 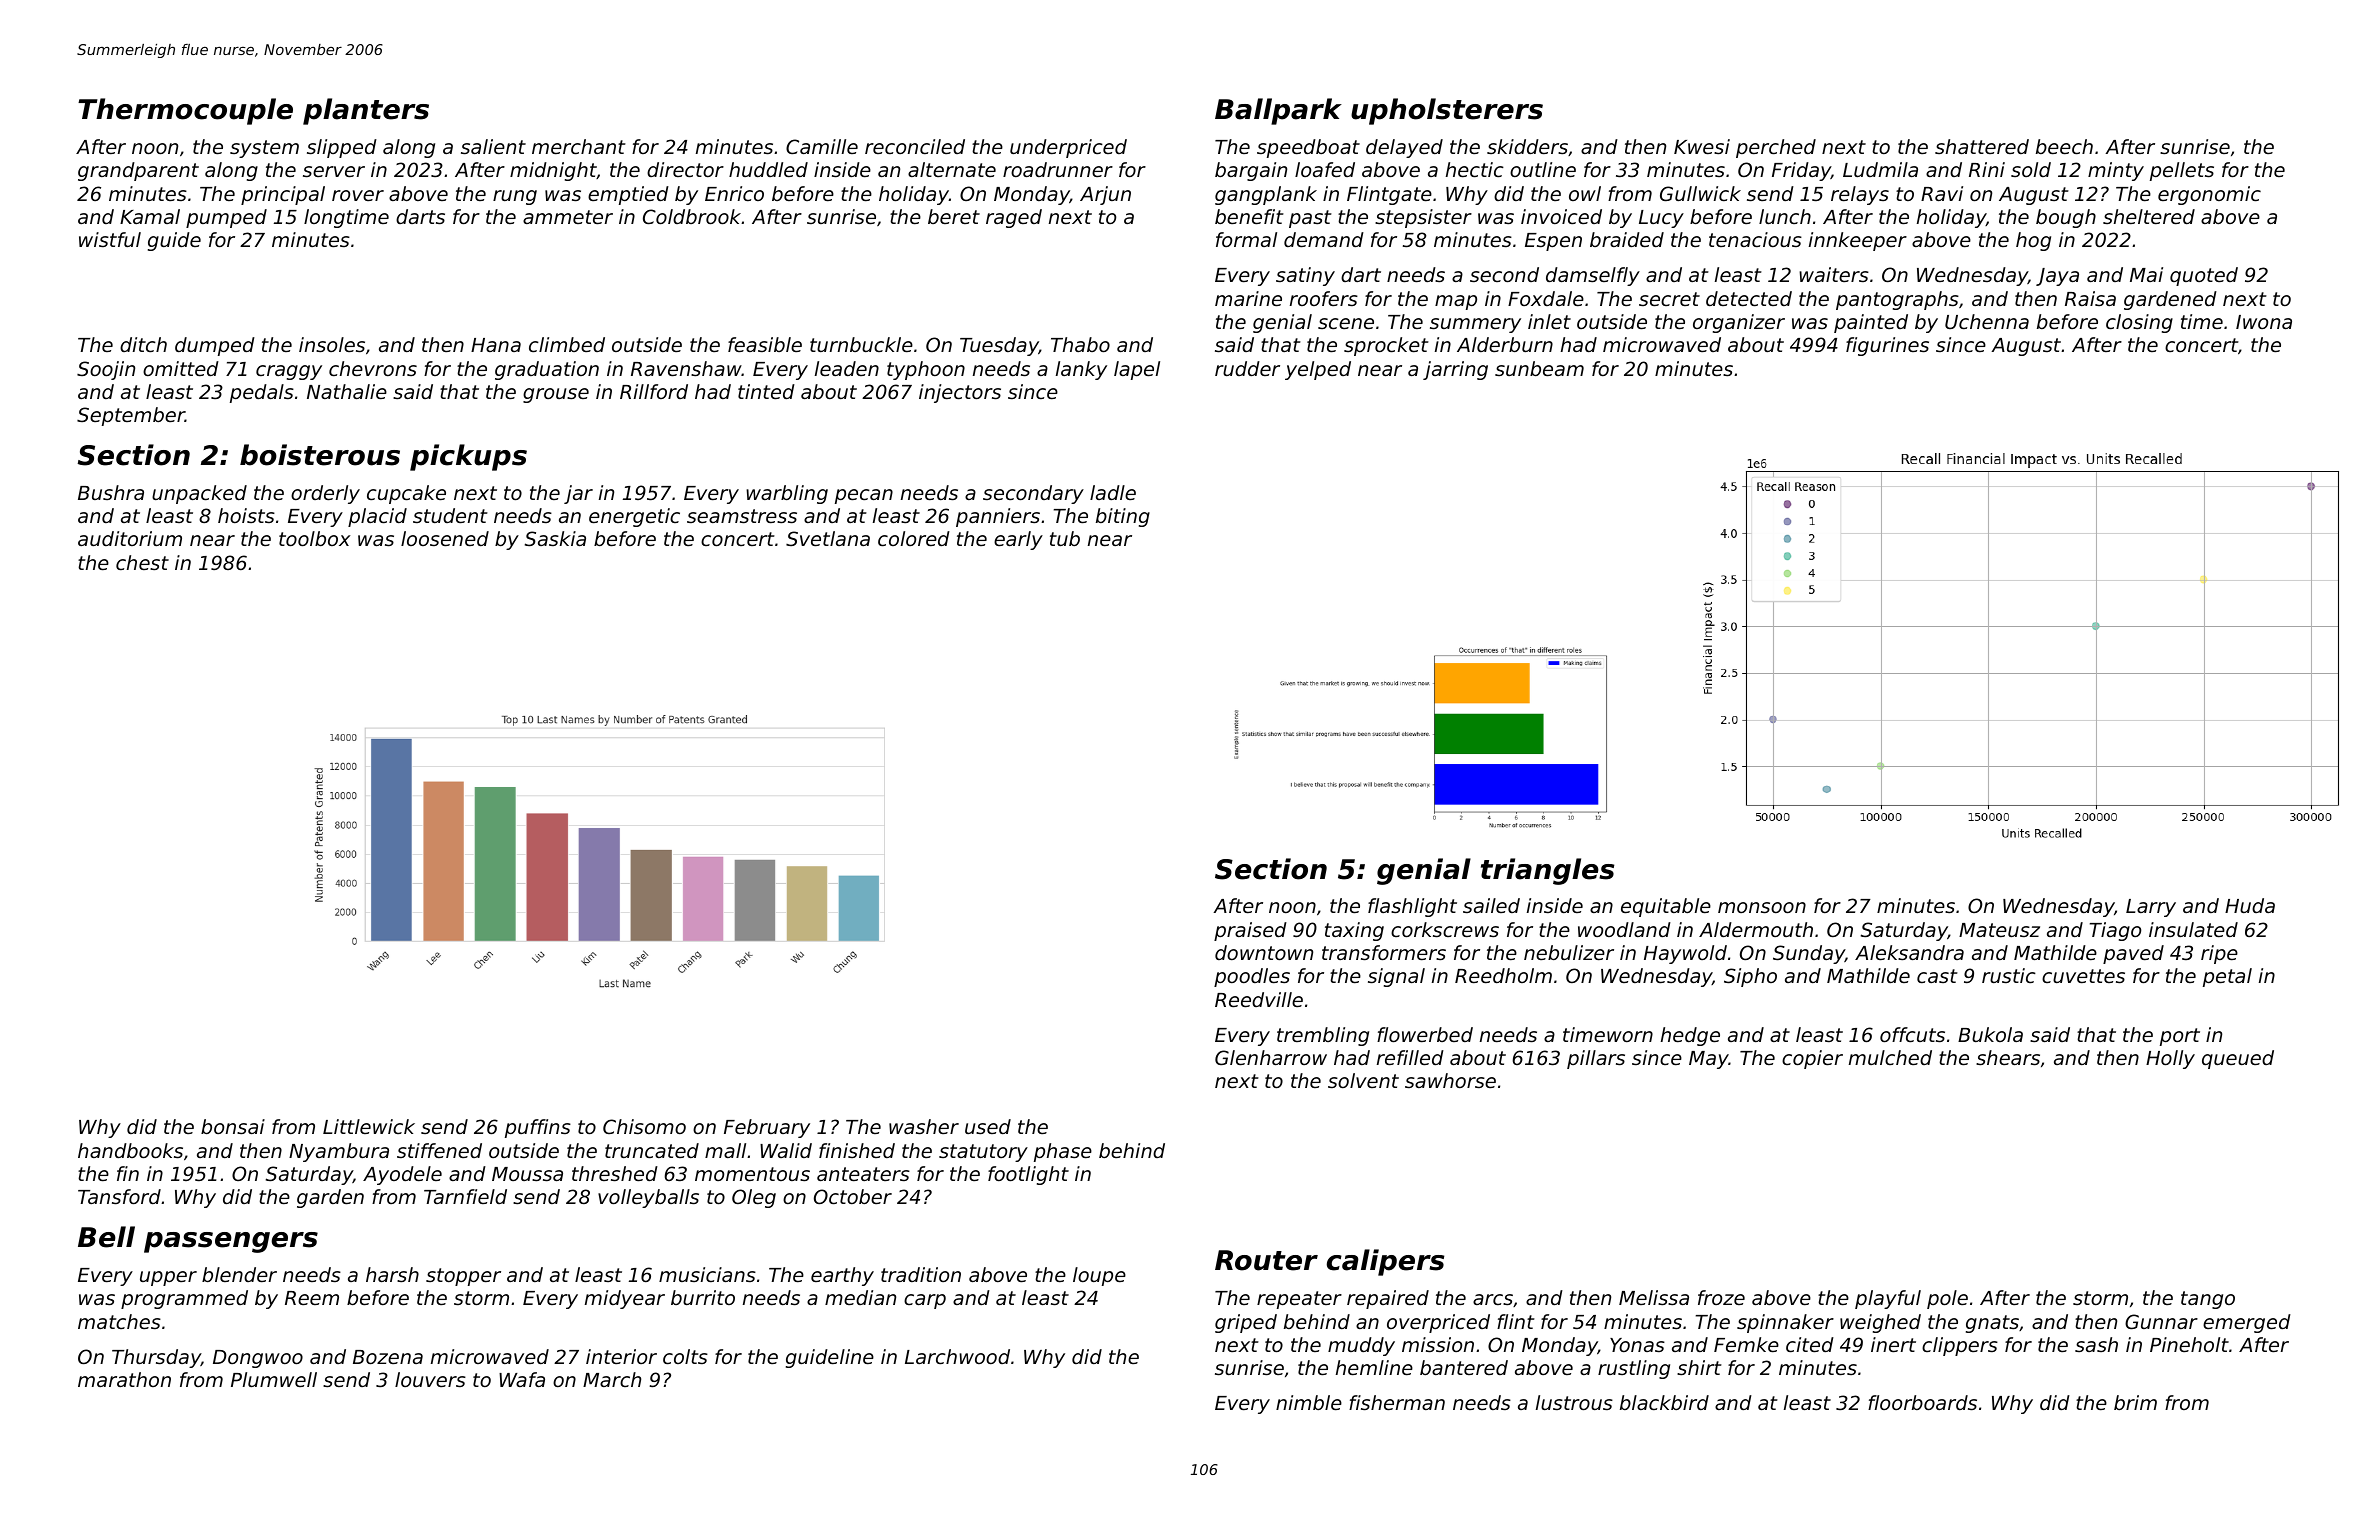 What do you see at coordinates (1447, 111) in the screenshot?
I see `upholsterers` at bounding box center [1447, 111].
